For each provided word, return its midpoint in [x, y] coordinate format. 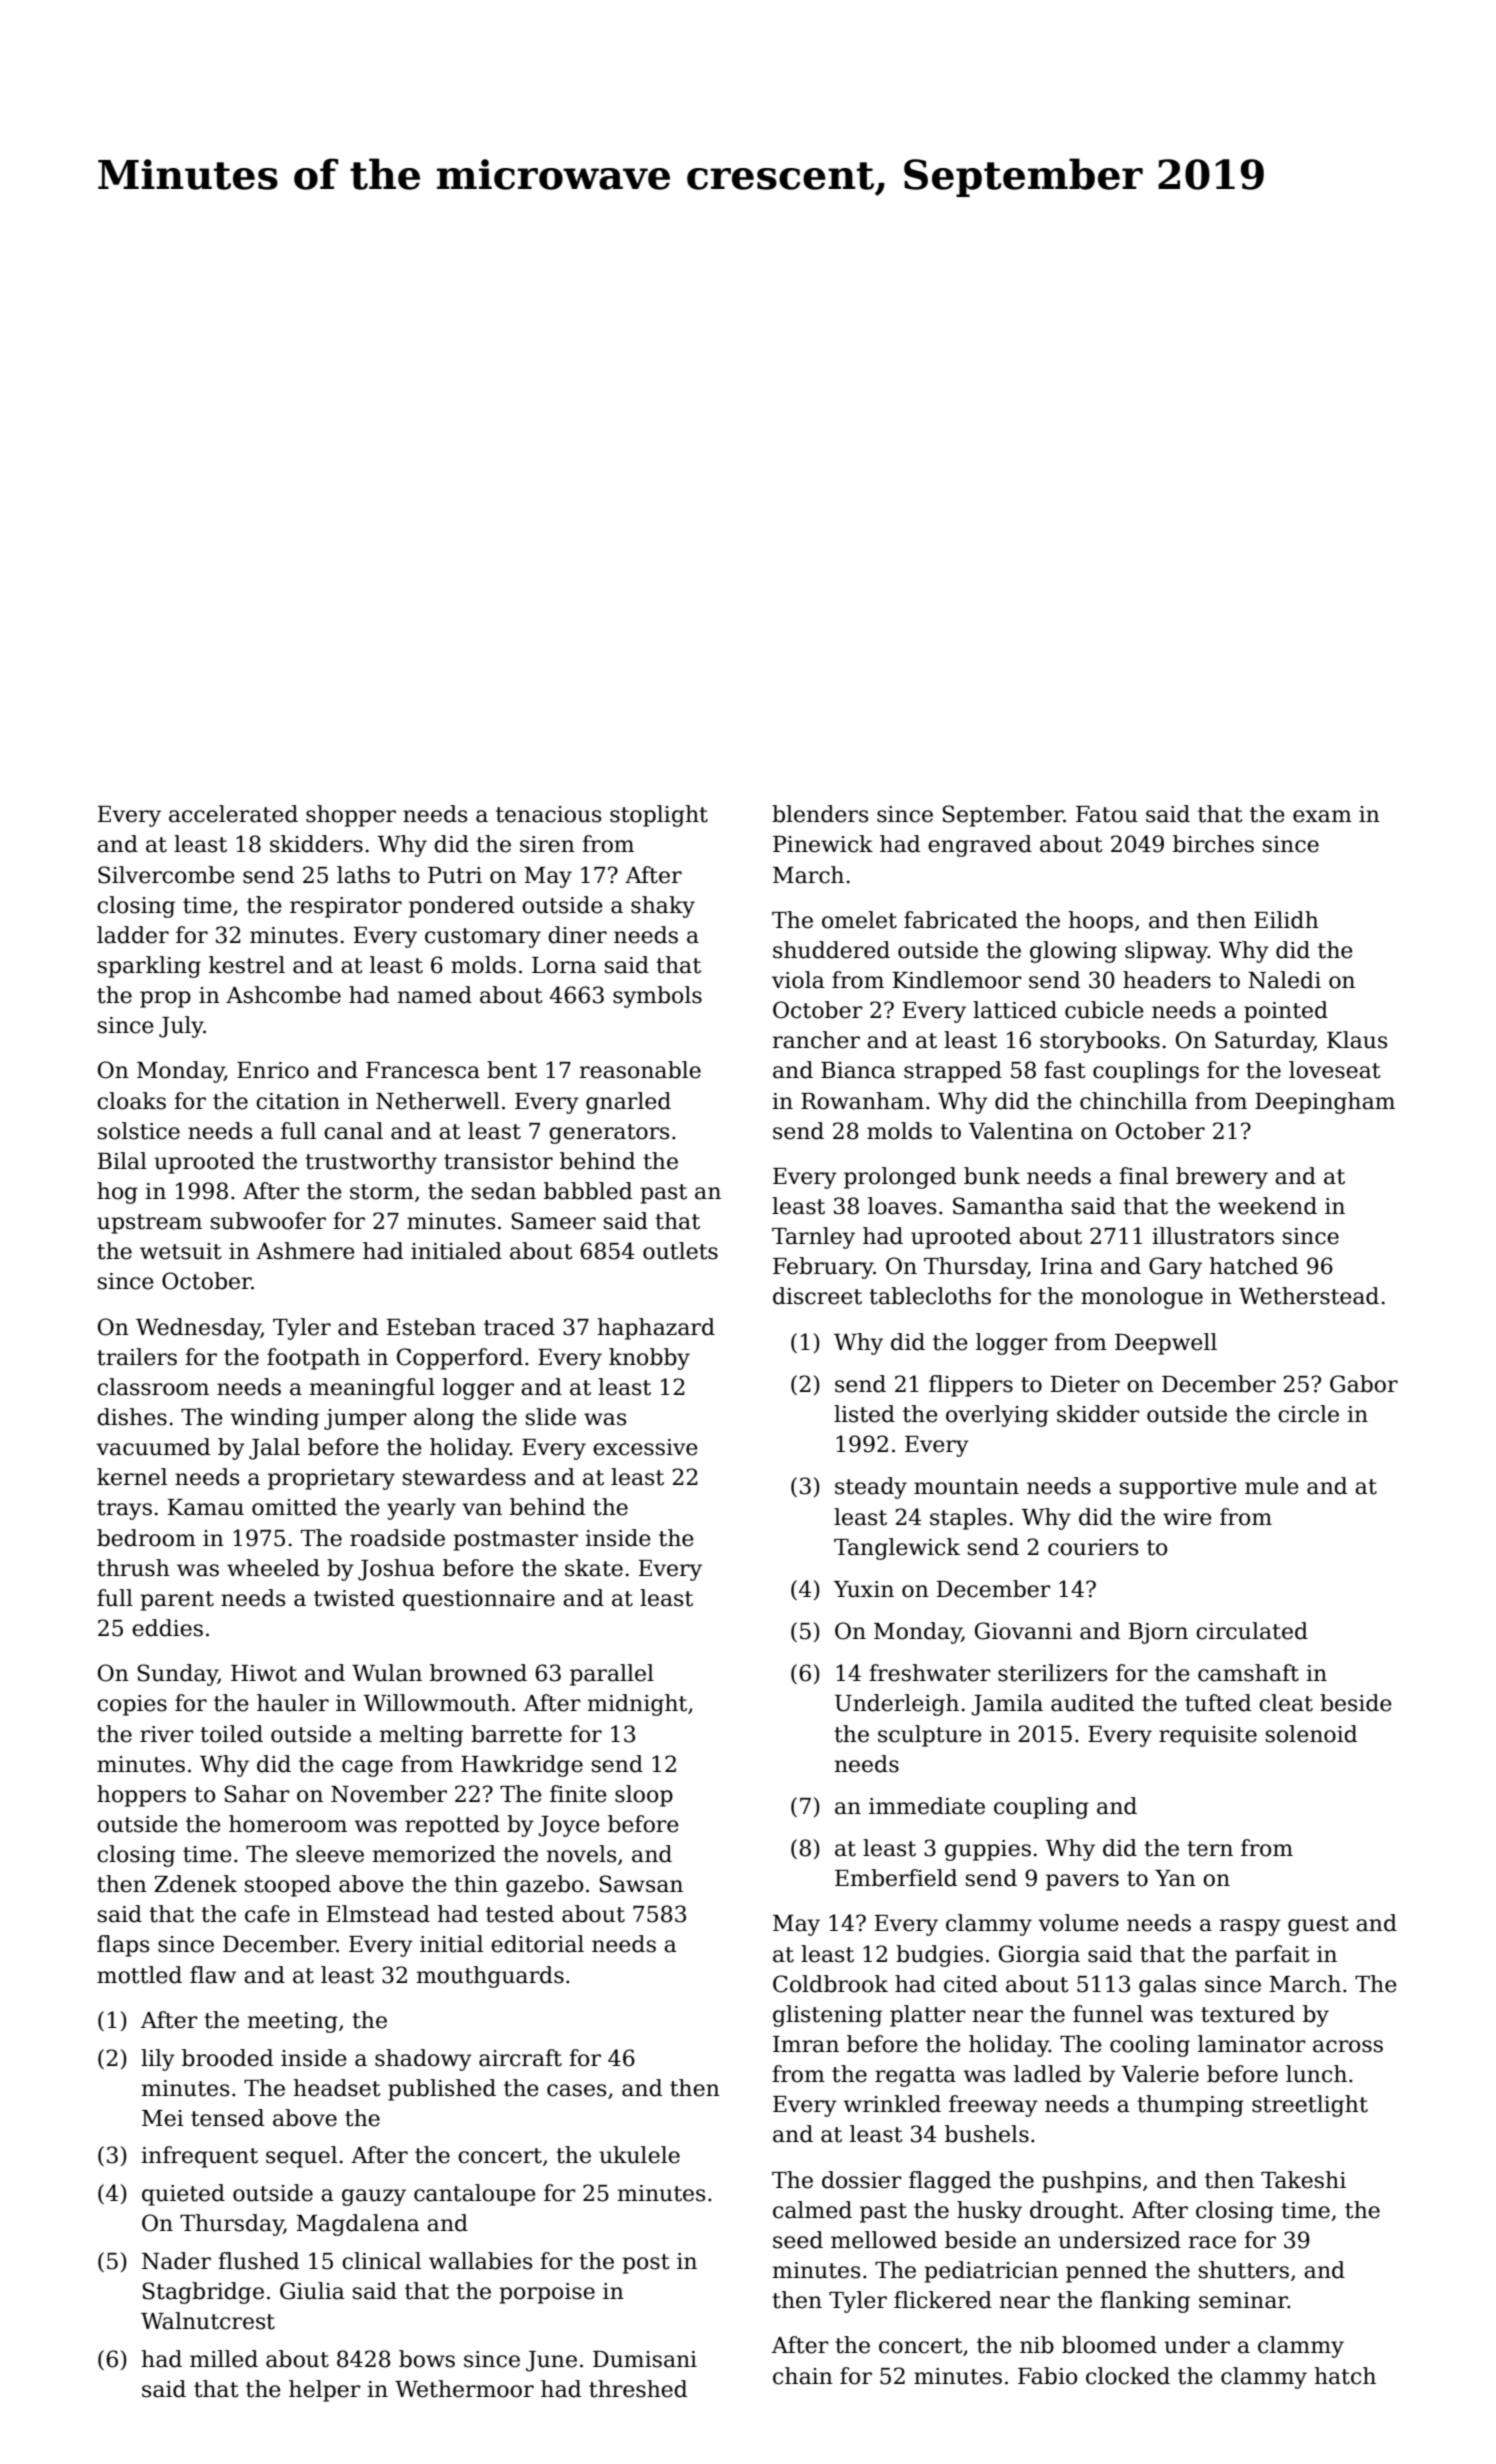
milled [224, 2359]
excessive [645, 1447]
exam [1322, 816]
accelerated [233, 814]
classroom [153, 1387]
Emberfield [896, 1878]
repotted [452, 1826]
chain [803, 2376]
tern [1210, 1849]
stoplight [659, 816]
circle [1308, 1414]
